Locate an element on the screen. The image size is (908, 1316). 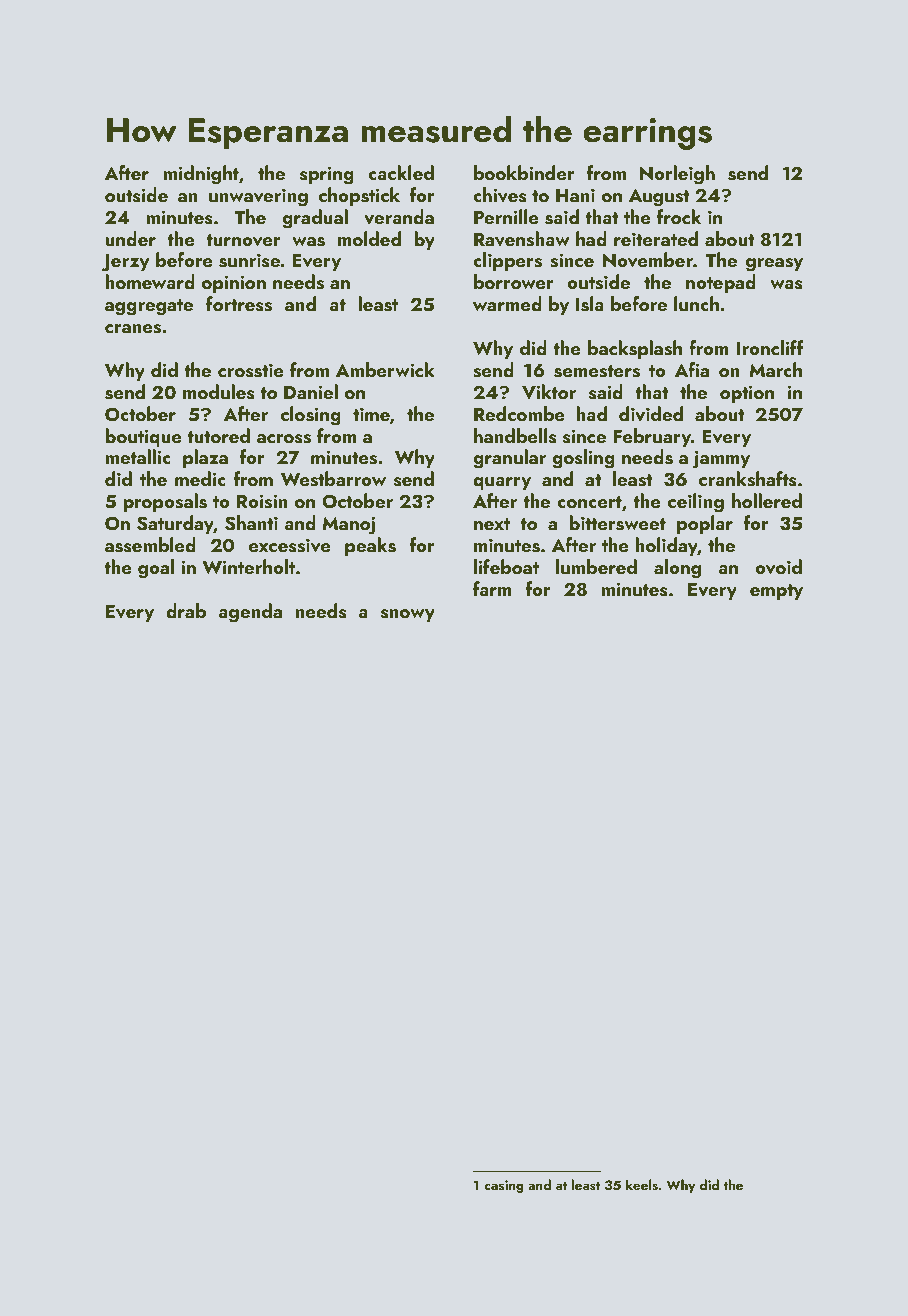
bookbinder is located at coordinates (524, 172).
